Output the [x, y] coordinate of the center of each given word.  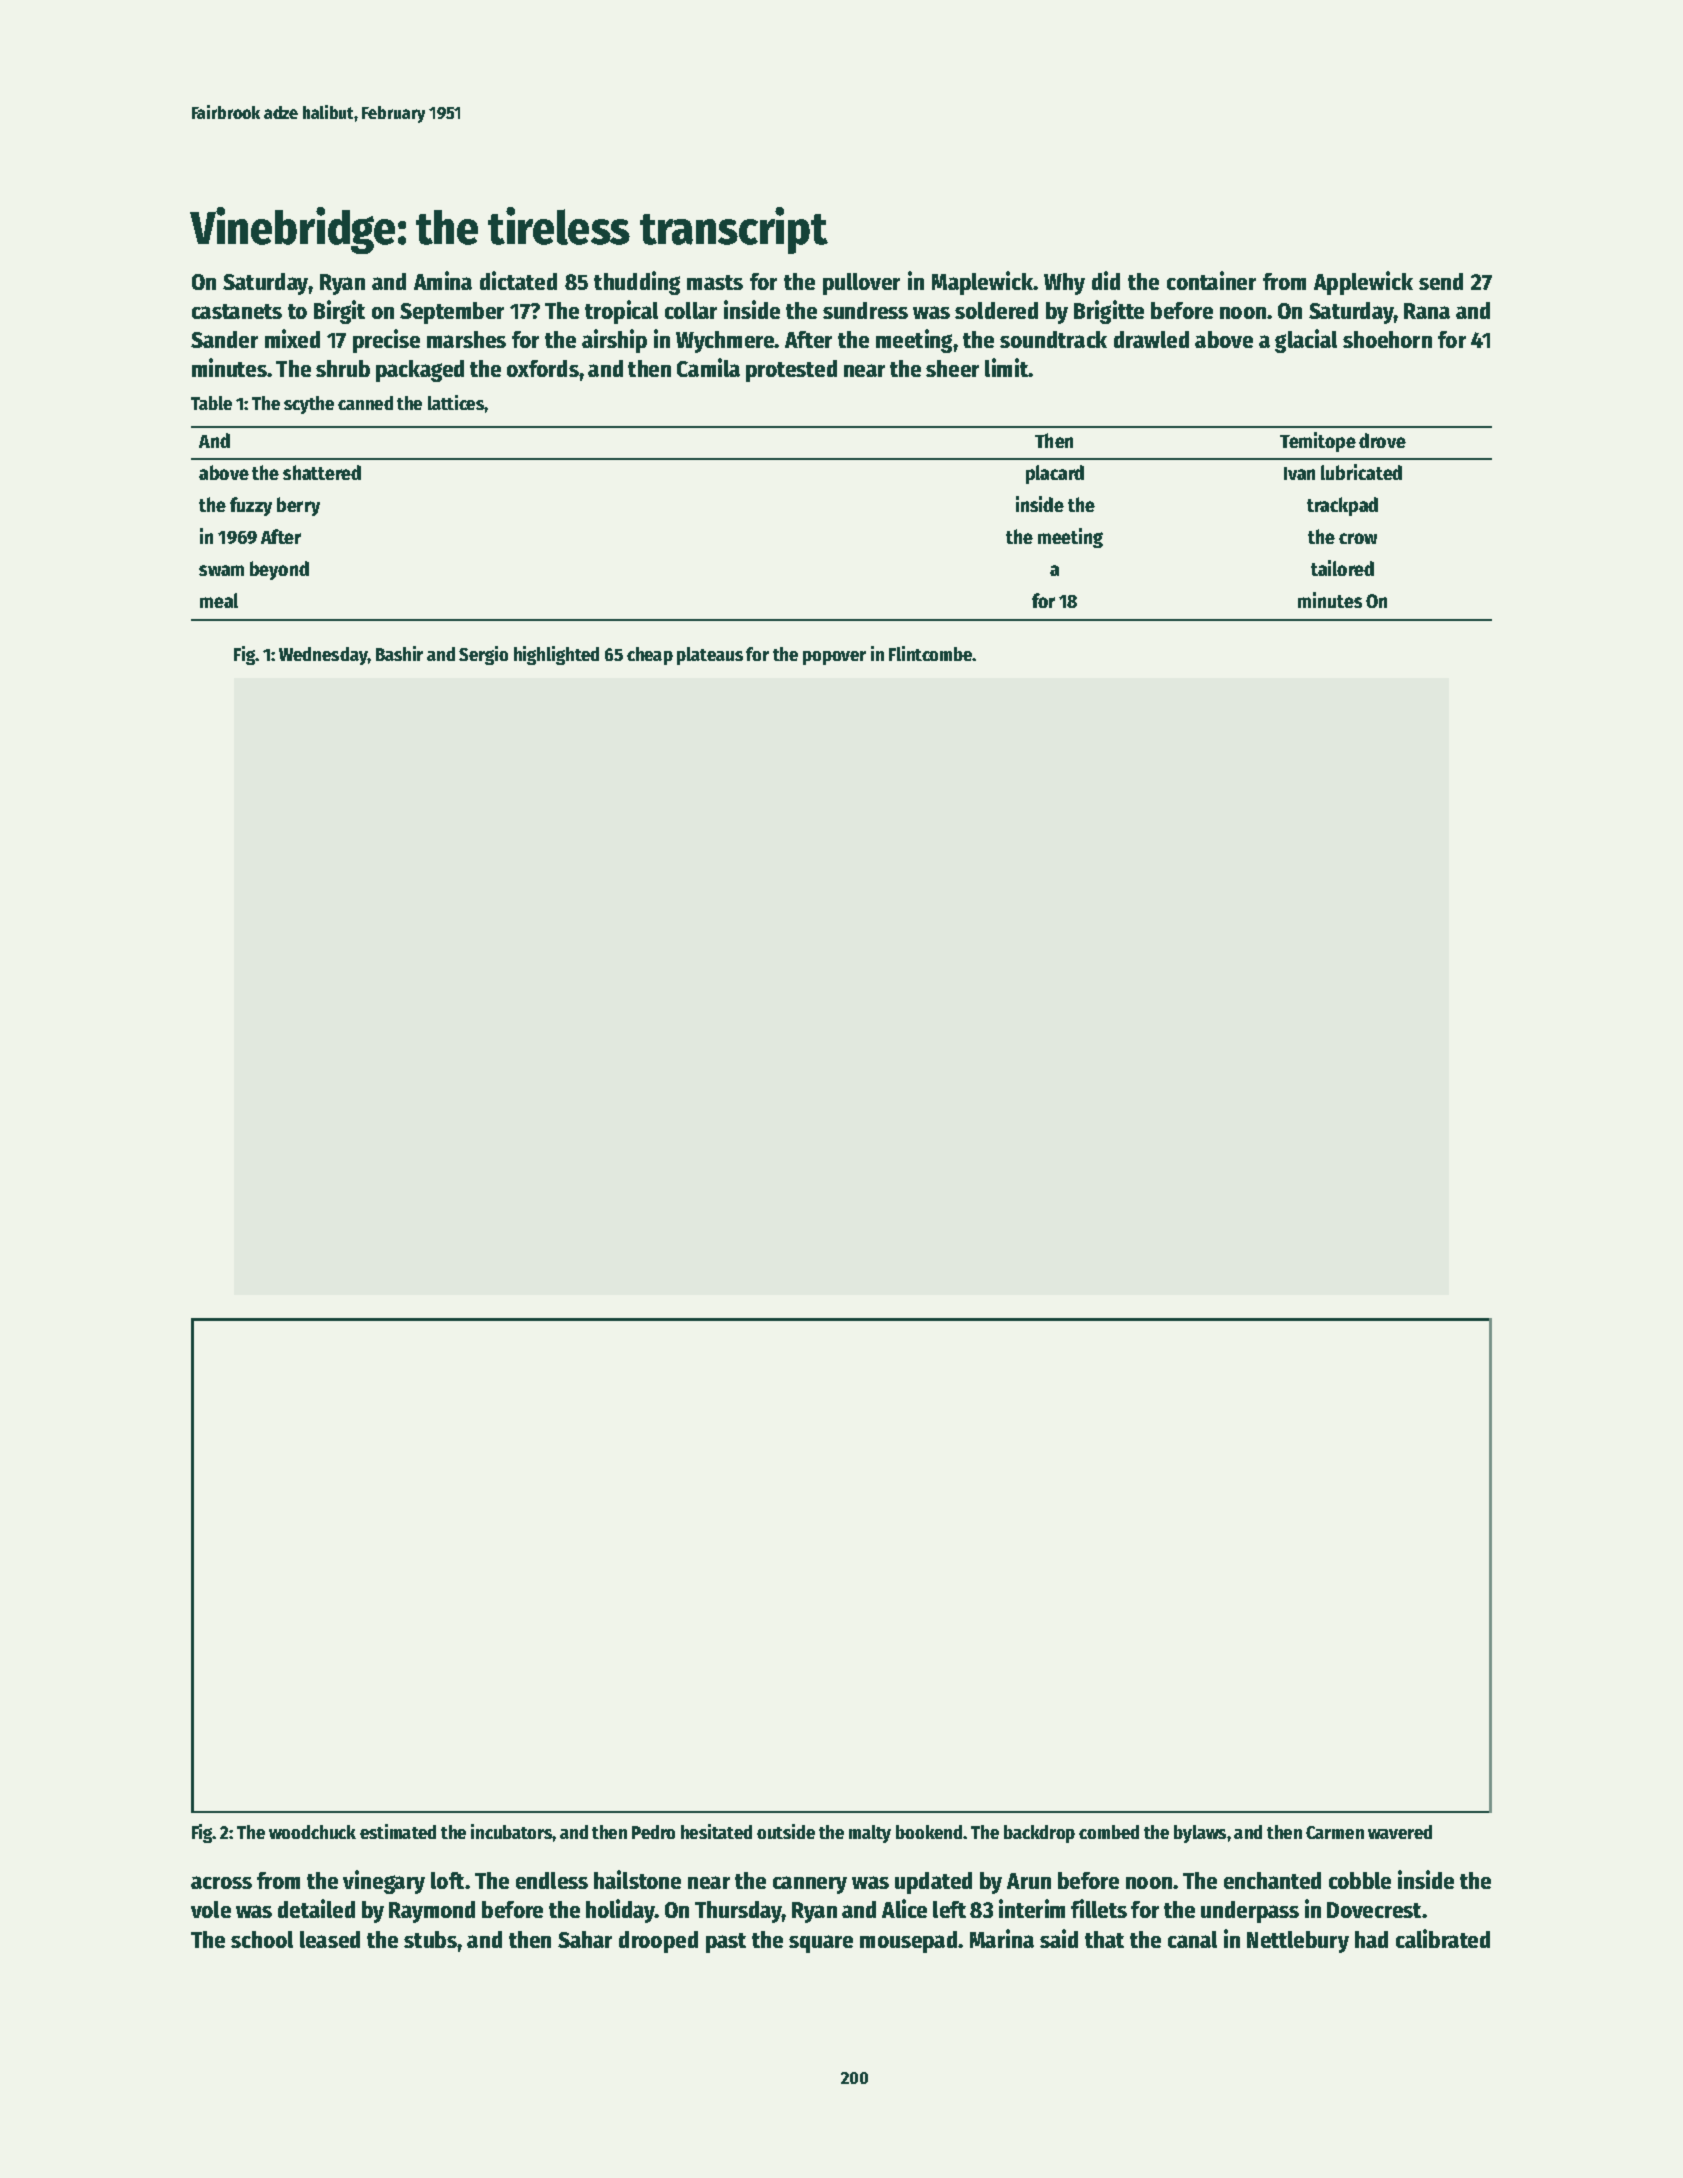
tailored [1342, 568]
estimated [398, 1831]
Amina [443, 280]
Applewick [1363, 283]
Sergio [483, 655]
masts [715, 282]
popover [834, 658]
